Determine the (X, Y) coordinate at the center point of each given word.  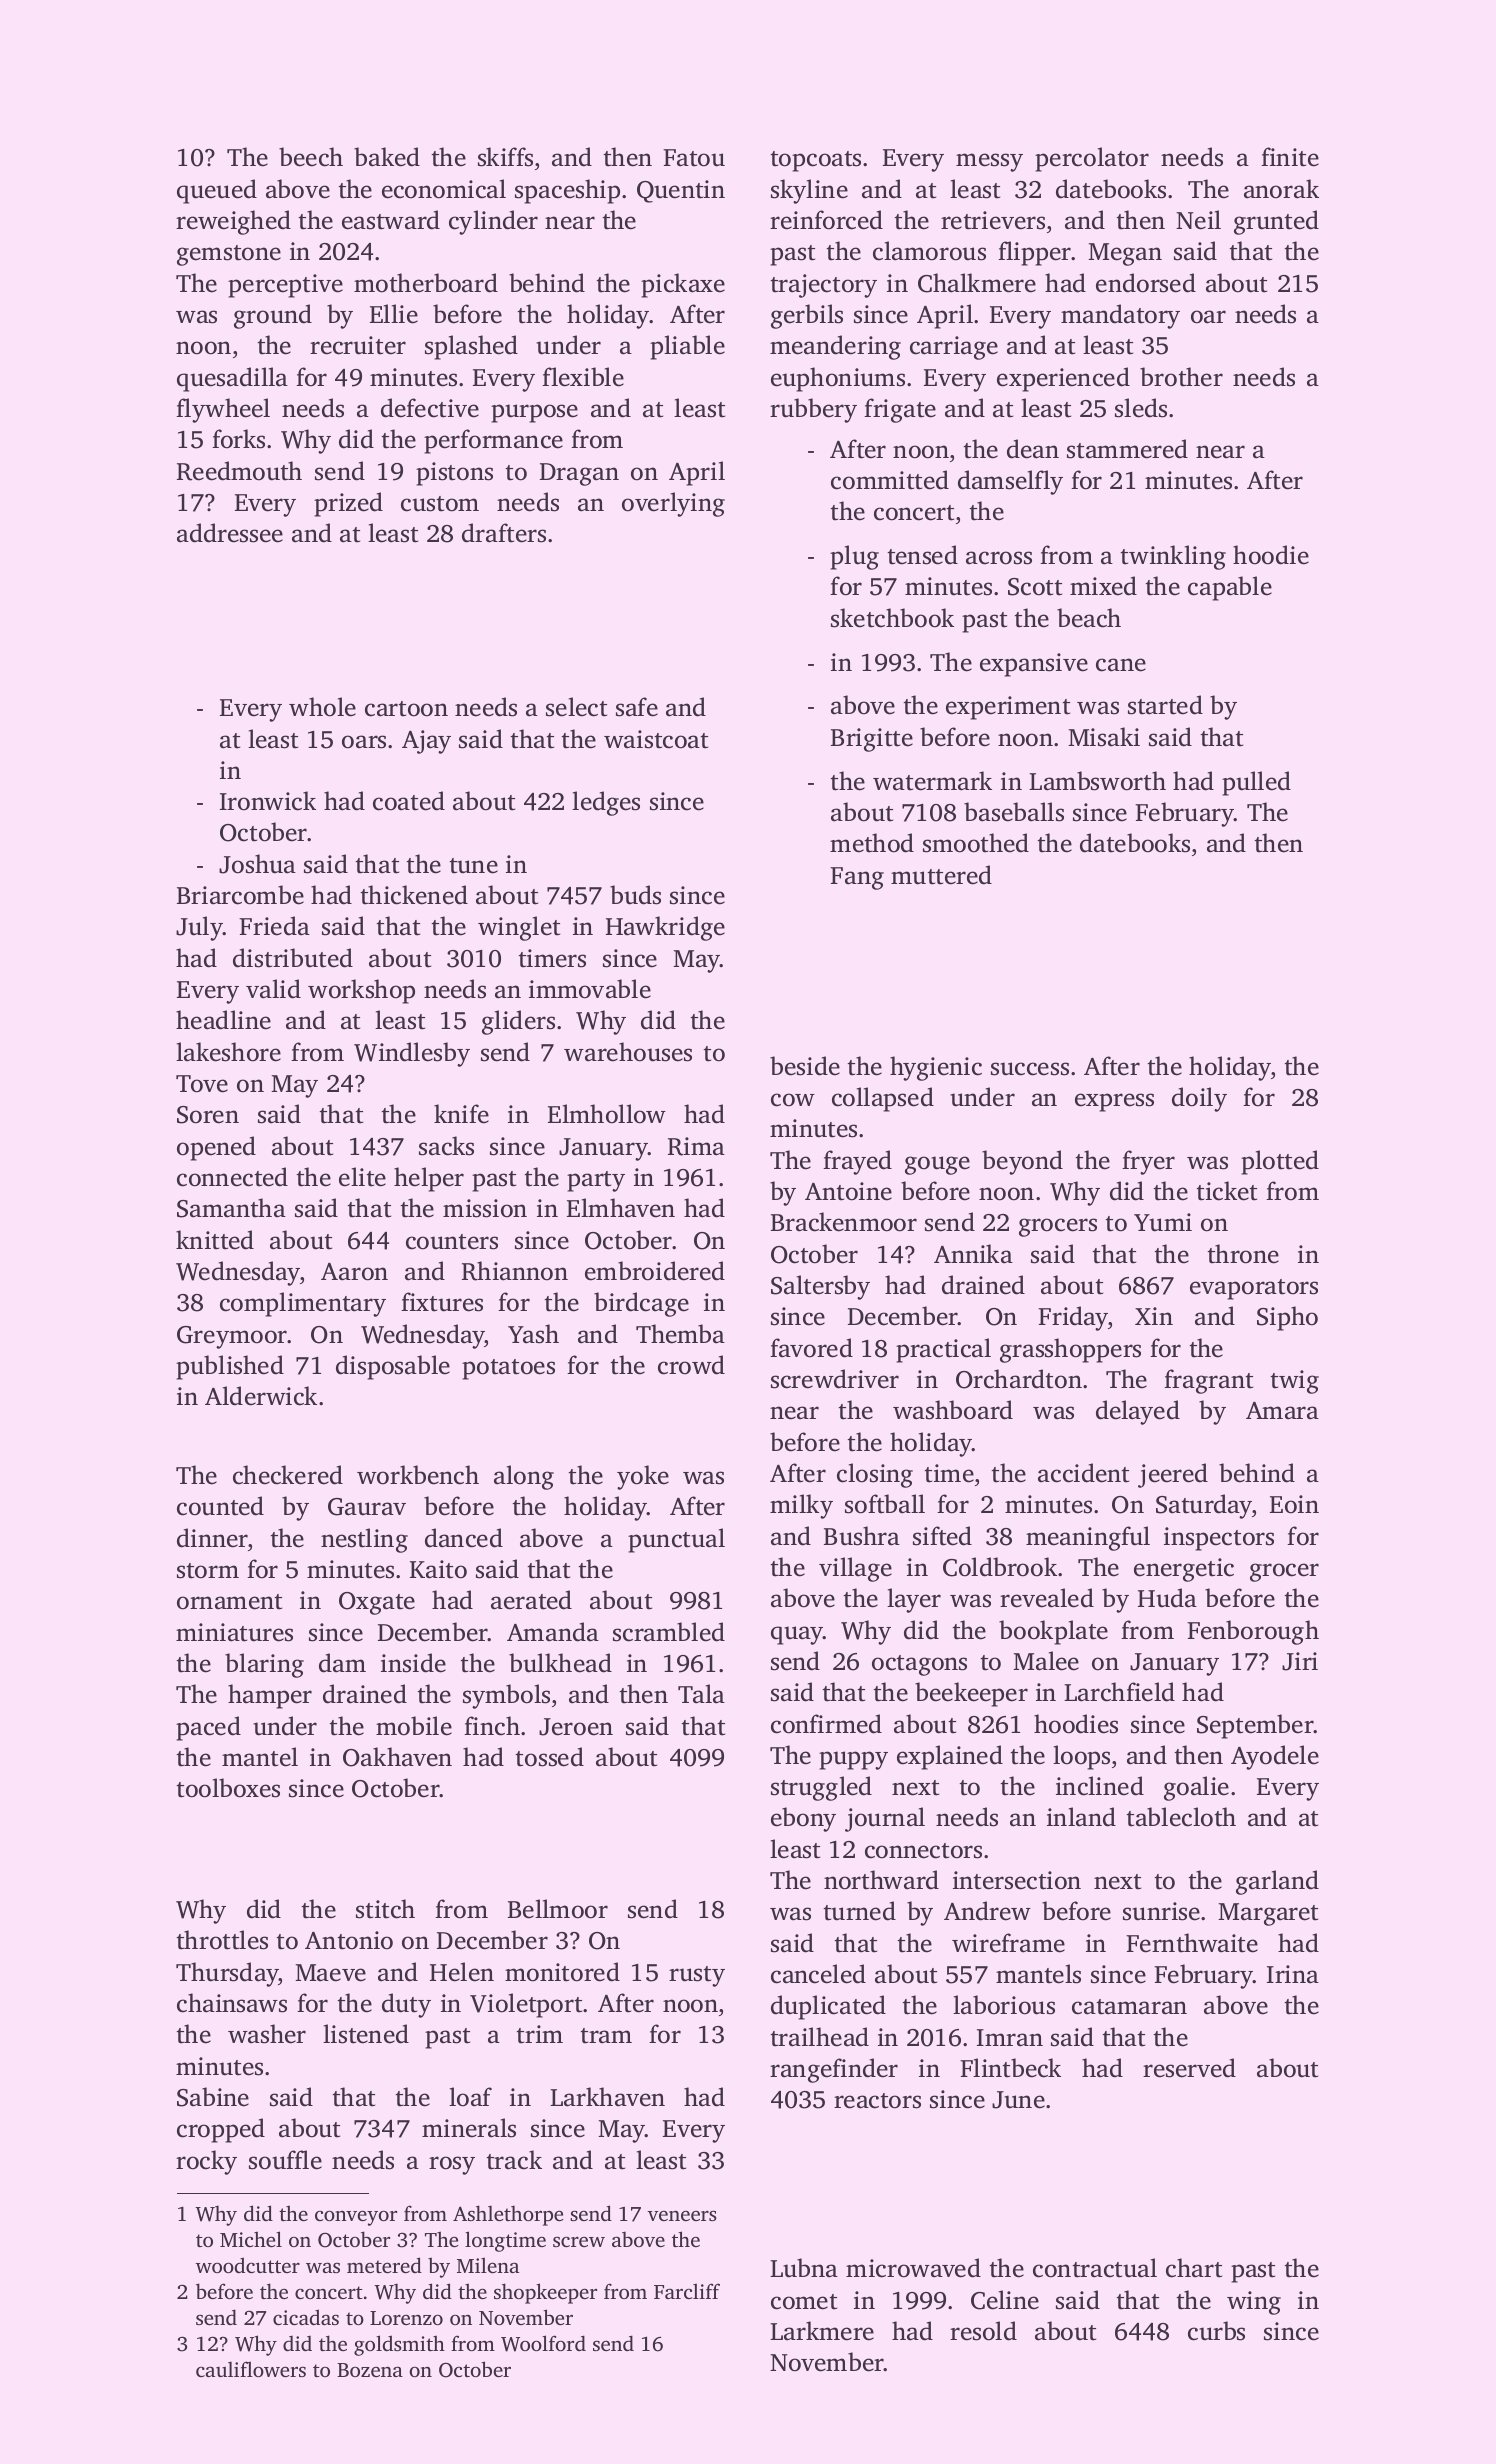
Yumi (1163, 1222)
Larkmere (822, 2331)
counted (220, 1506)
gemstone (229, 255)
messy (989, 162)
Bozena (370, 2370)
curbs (1216, 2331)
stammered (1127, 449)
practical (943, 1350)
